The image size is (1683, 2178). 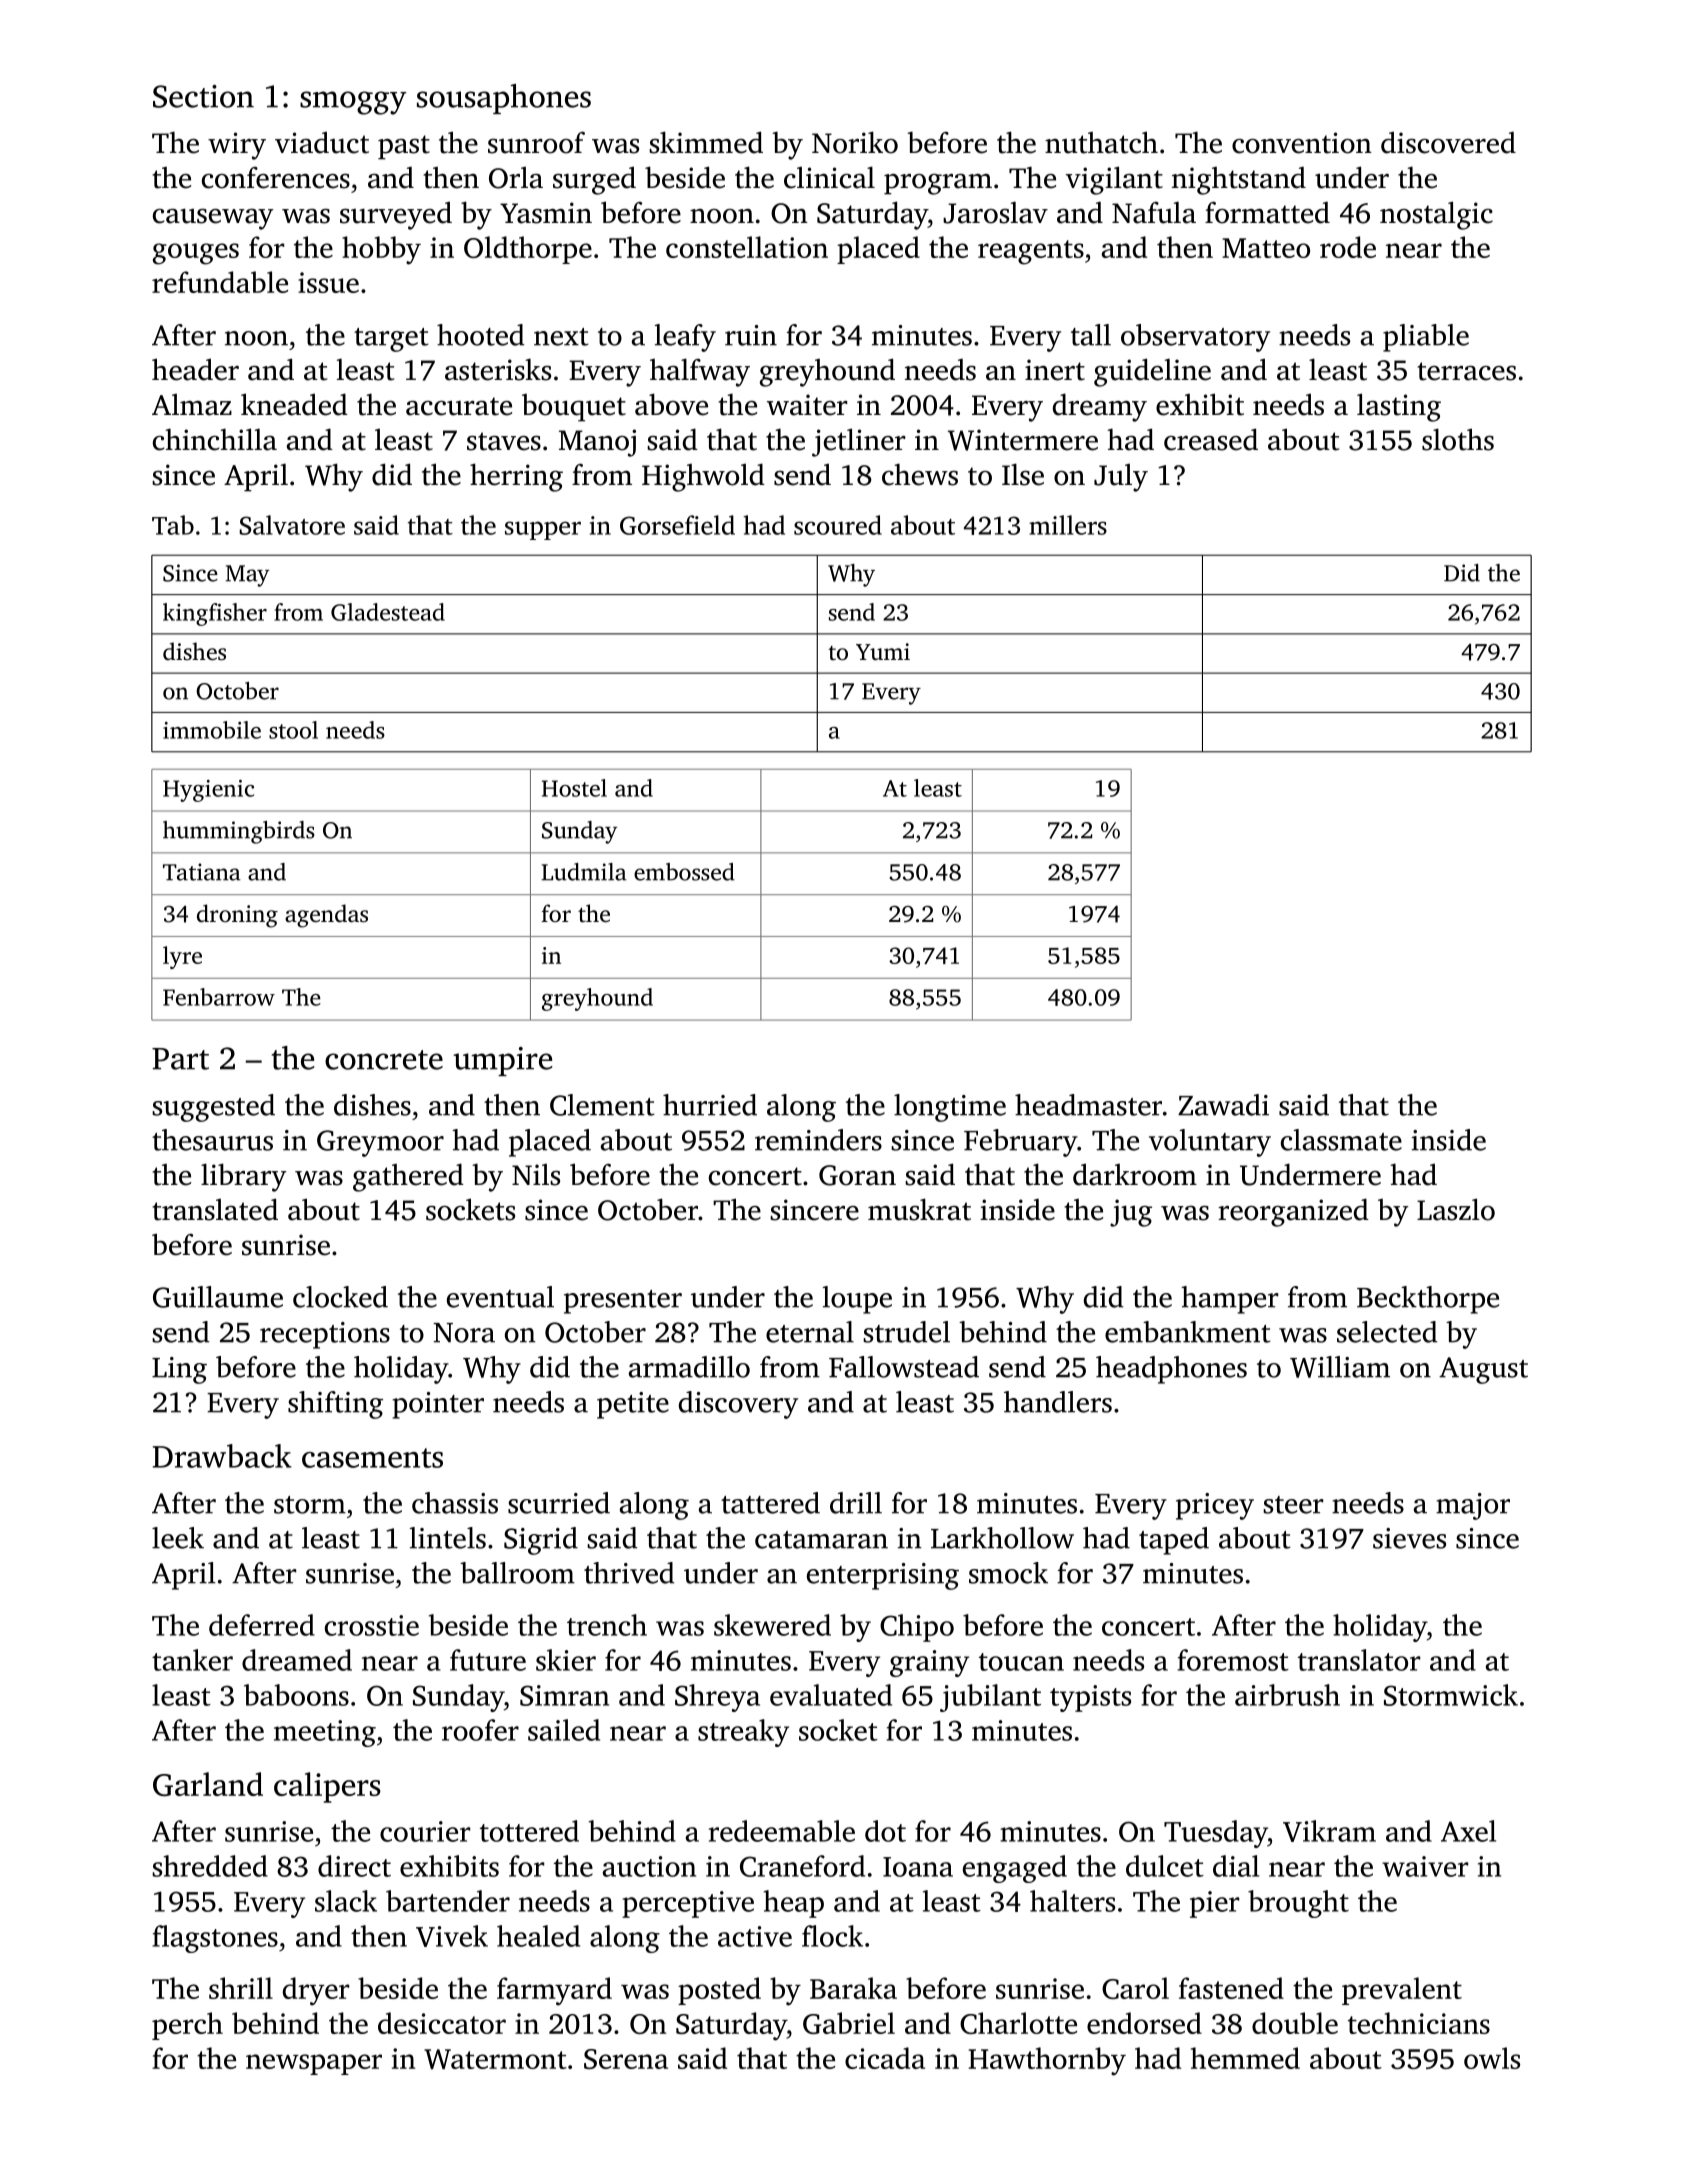 What do you see at coordinates (1419, 2023) in the page?
I see `technicians` at bounding box center [1419, 2023].
